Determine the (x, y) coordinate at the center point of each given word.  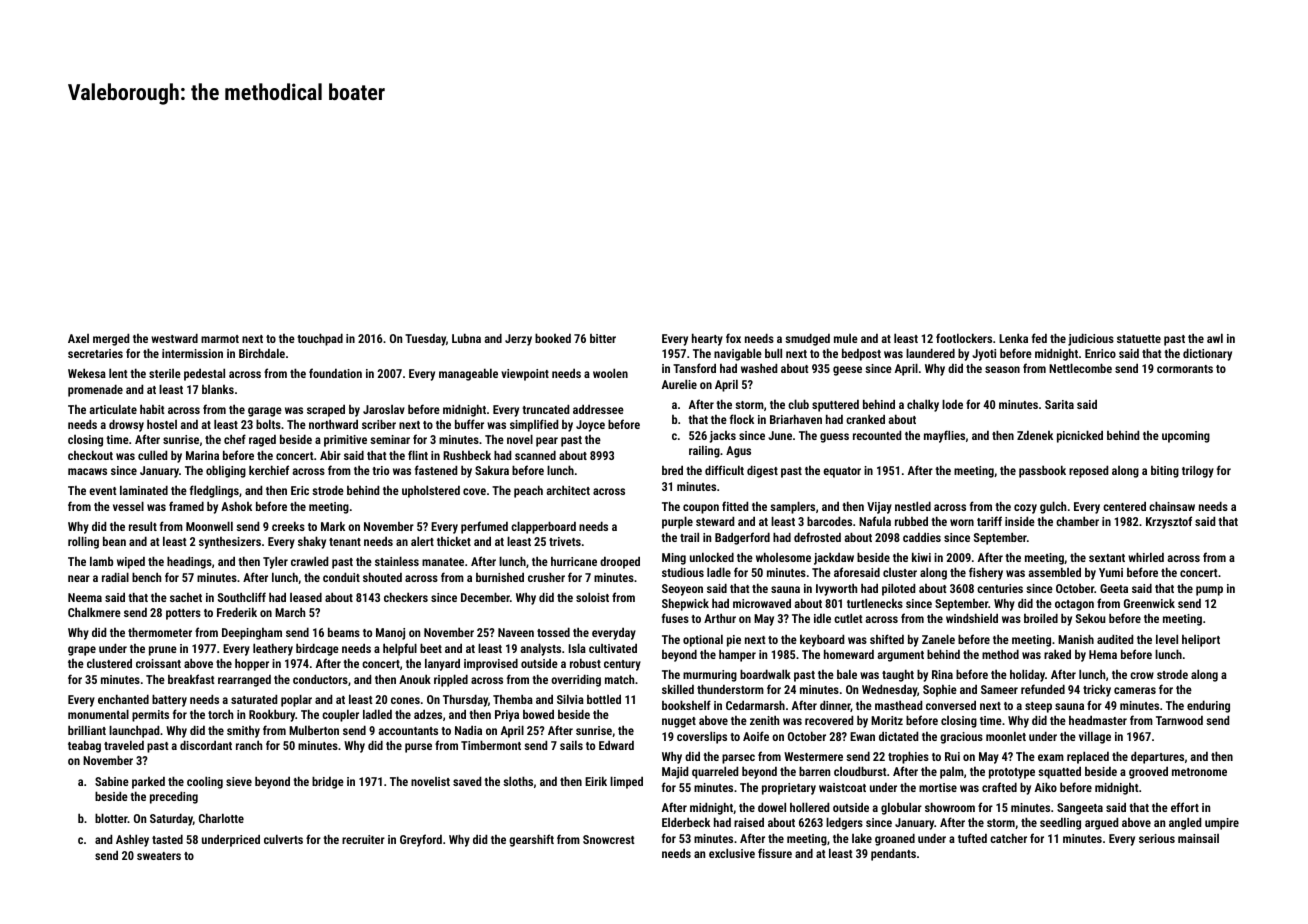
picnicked (1080, 436)
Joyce (590, 426)
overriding (576, 680)
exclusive (732, 853)
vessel (128, 506)
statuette (1139, 339)
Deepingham (252, 634)
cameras (1135, 690)
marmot (220, 339)
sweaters (159, 856)
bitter (603, 338)
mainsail (1198, 838)
